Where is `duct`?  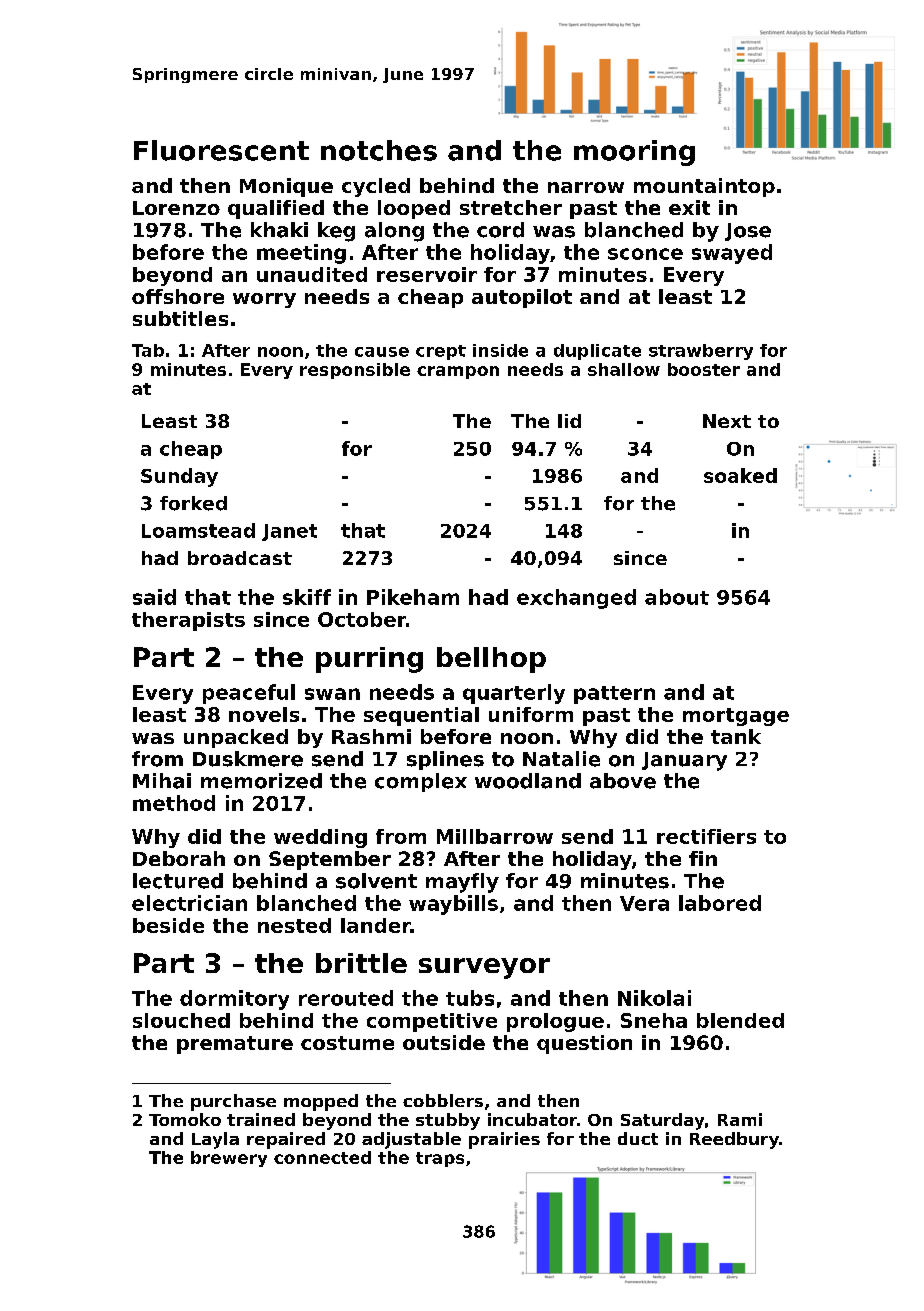
duct is located at coordinates (638, 1138).
